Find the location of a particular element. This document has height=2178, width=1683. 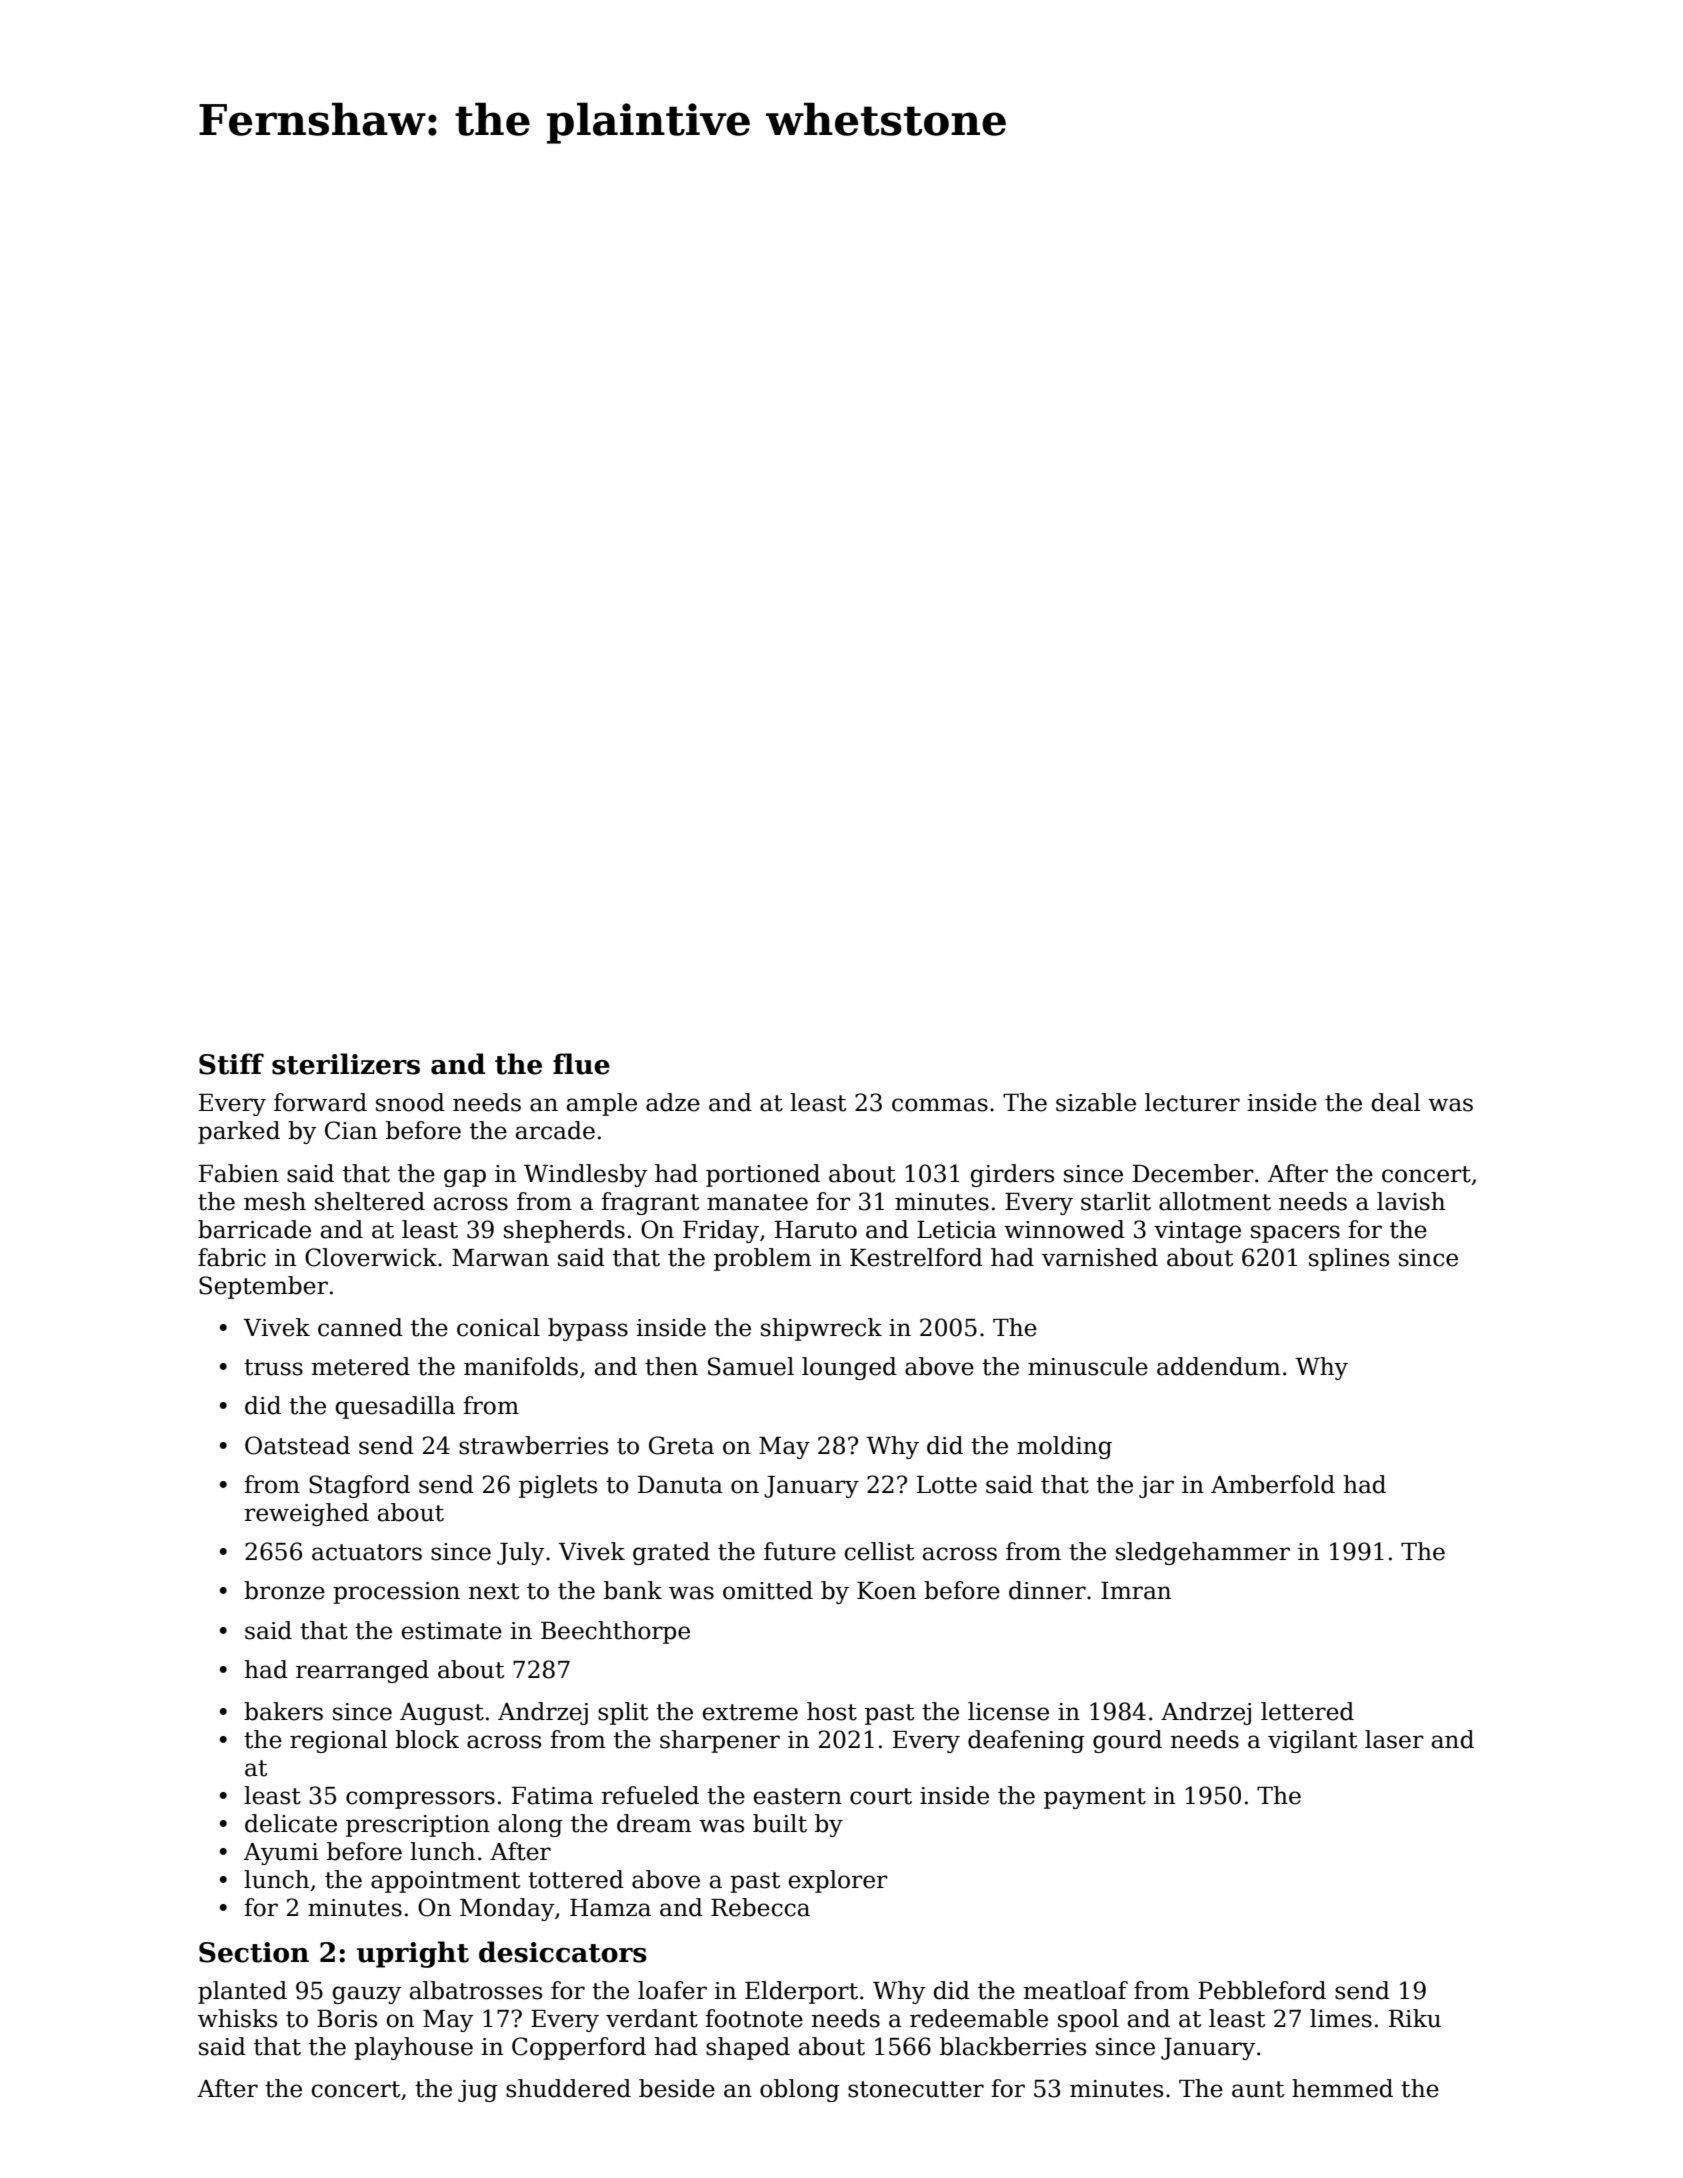

sheltered is located at coordinates (370, 1201).
